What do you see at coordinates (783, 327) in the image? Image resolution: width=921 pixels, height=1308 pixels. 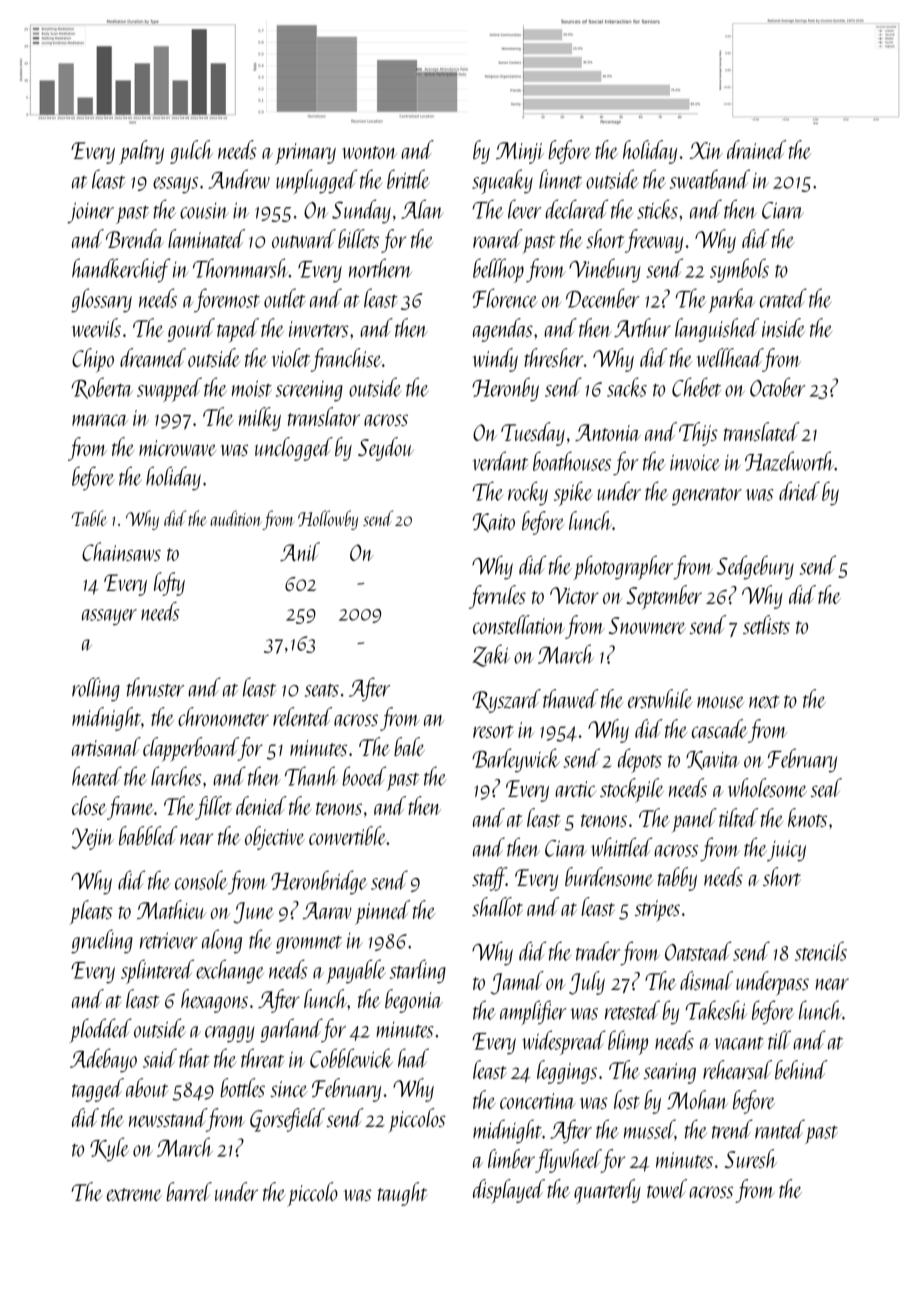 I see `inside` at bounding box center [783, 327].
